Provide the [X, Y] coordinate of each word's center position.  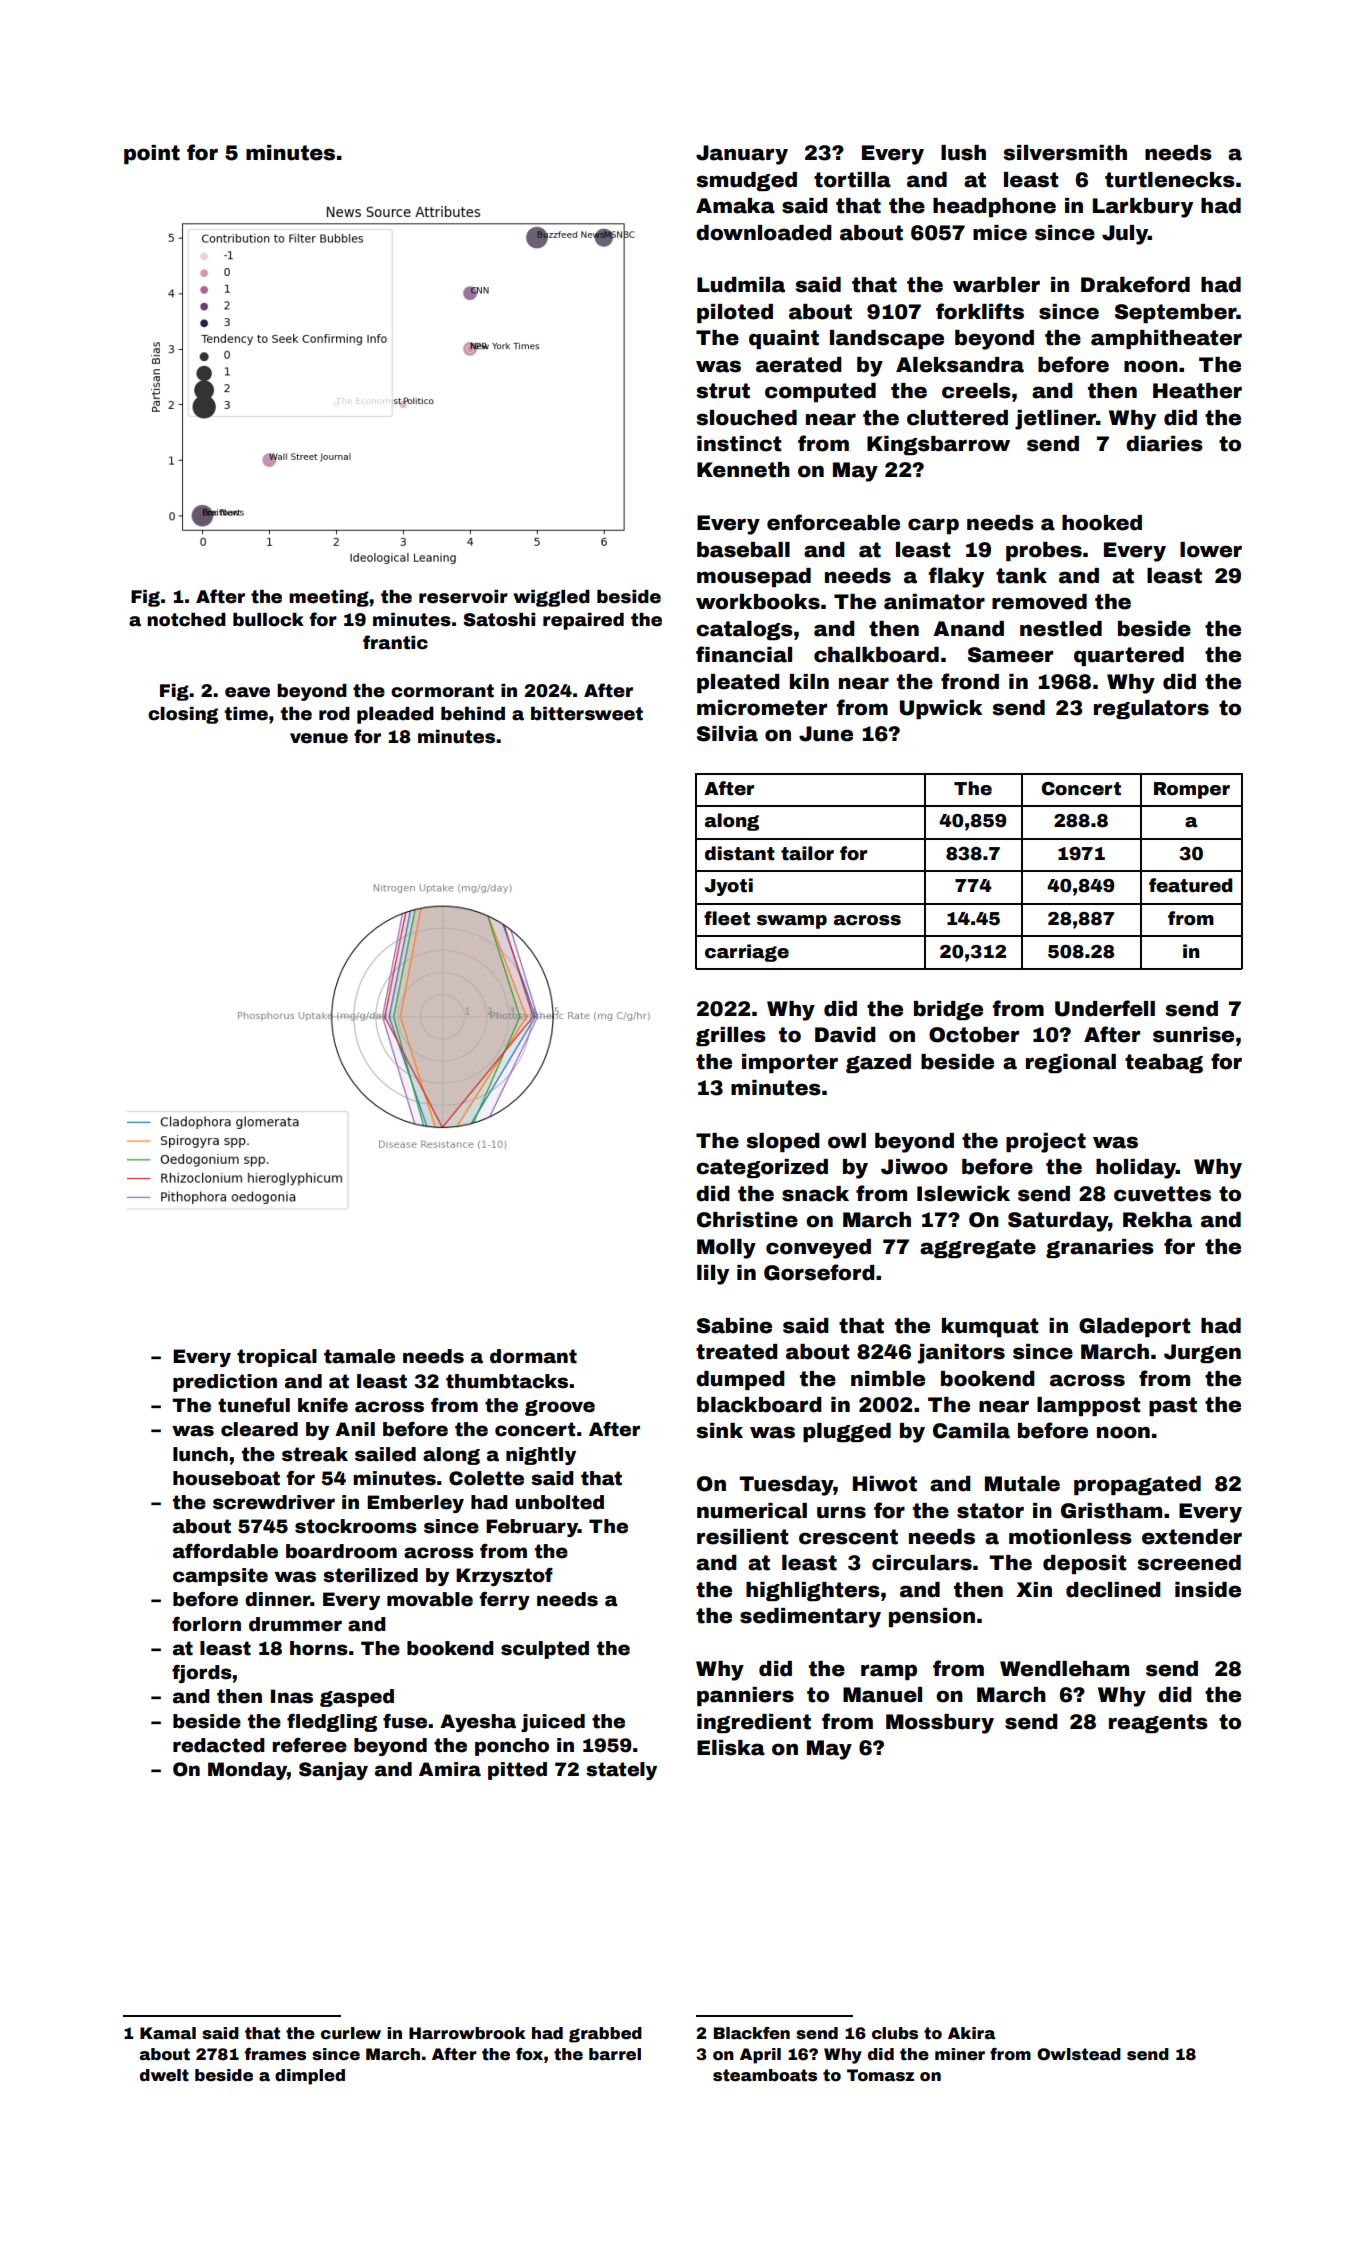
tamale [359, 1356]
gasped [357, 1698]
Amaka [735, 206]
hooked [1102, 523]
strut [723, 391]
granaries [1100, 1248]
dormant [533, 1356]
